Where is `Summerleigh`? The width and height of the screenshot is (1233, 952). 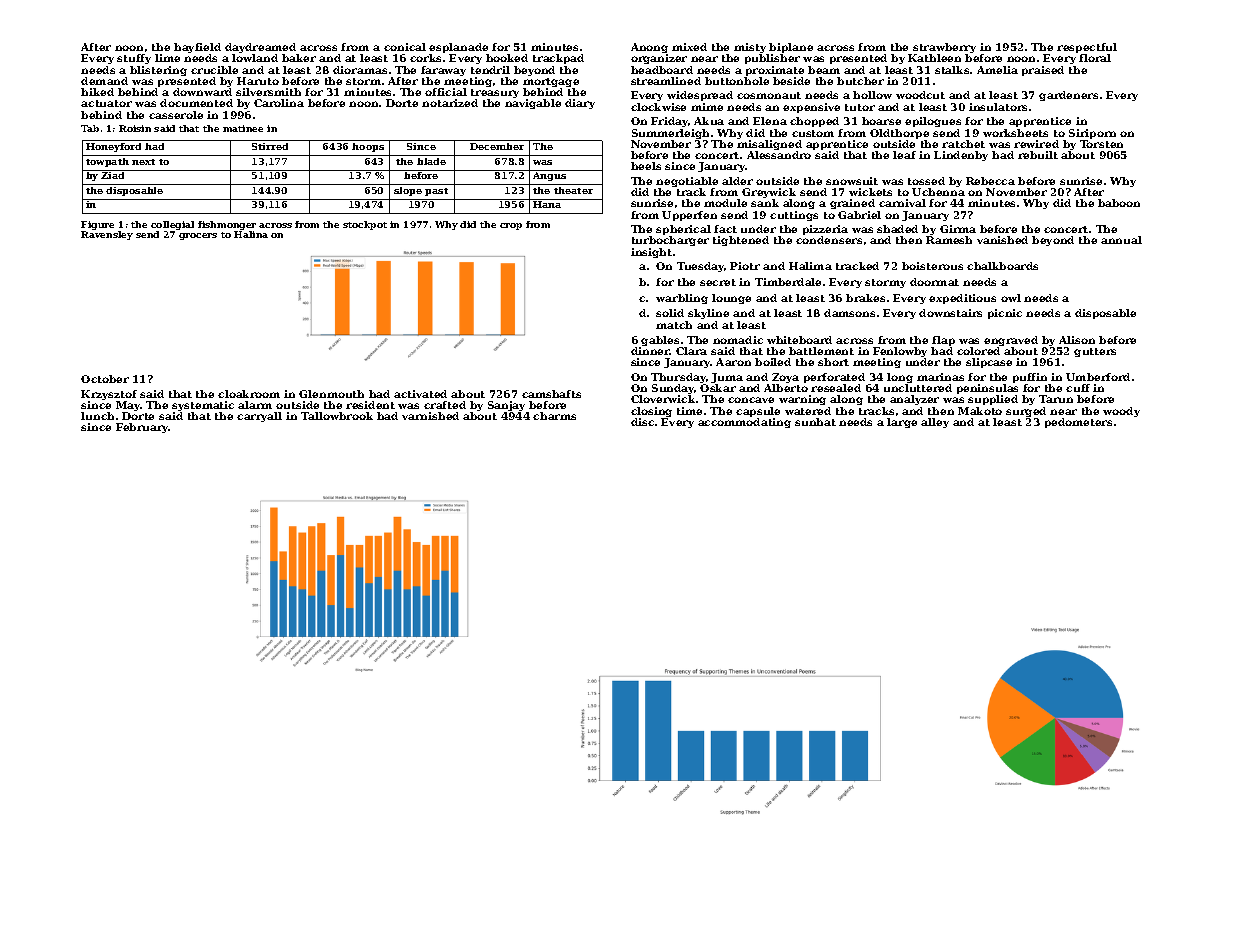
Summerleigh is located at coordinates (670, 134).
